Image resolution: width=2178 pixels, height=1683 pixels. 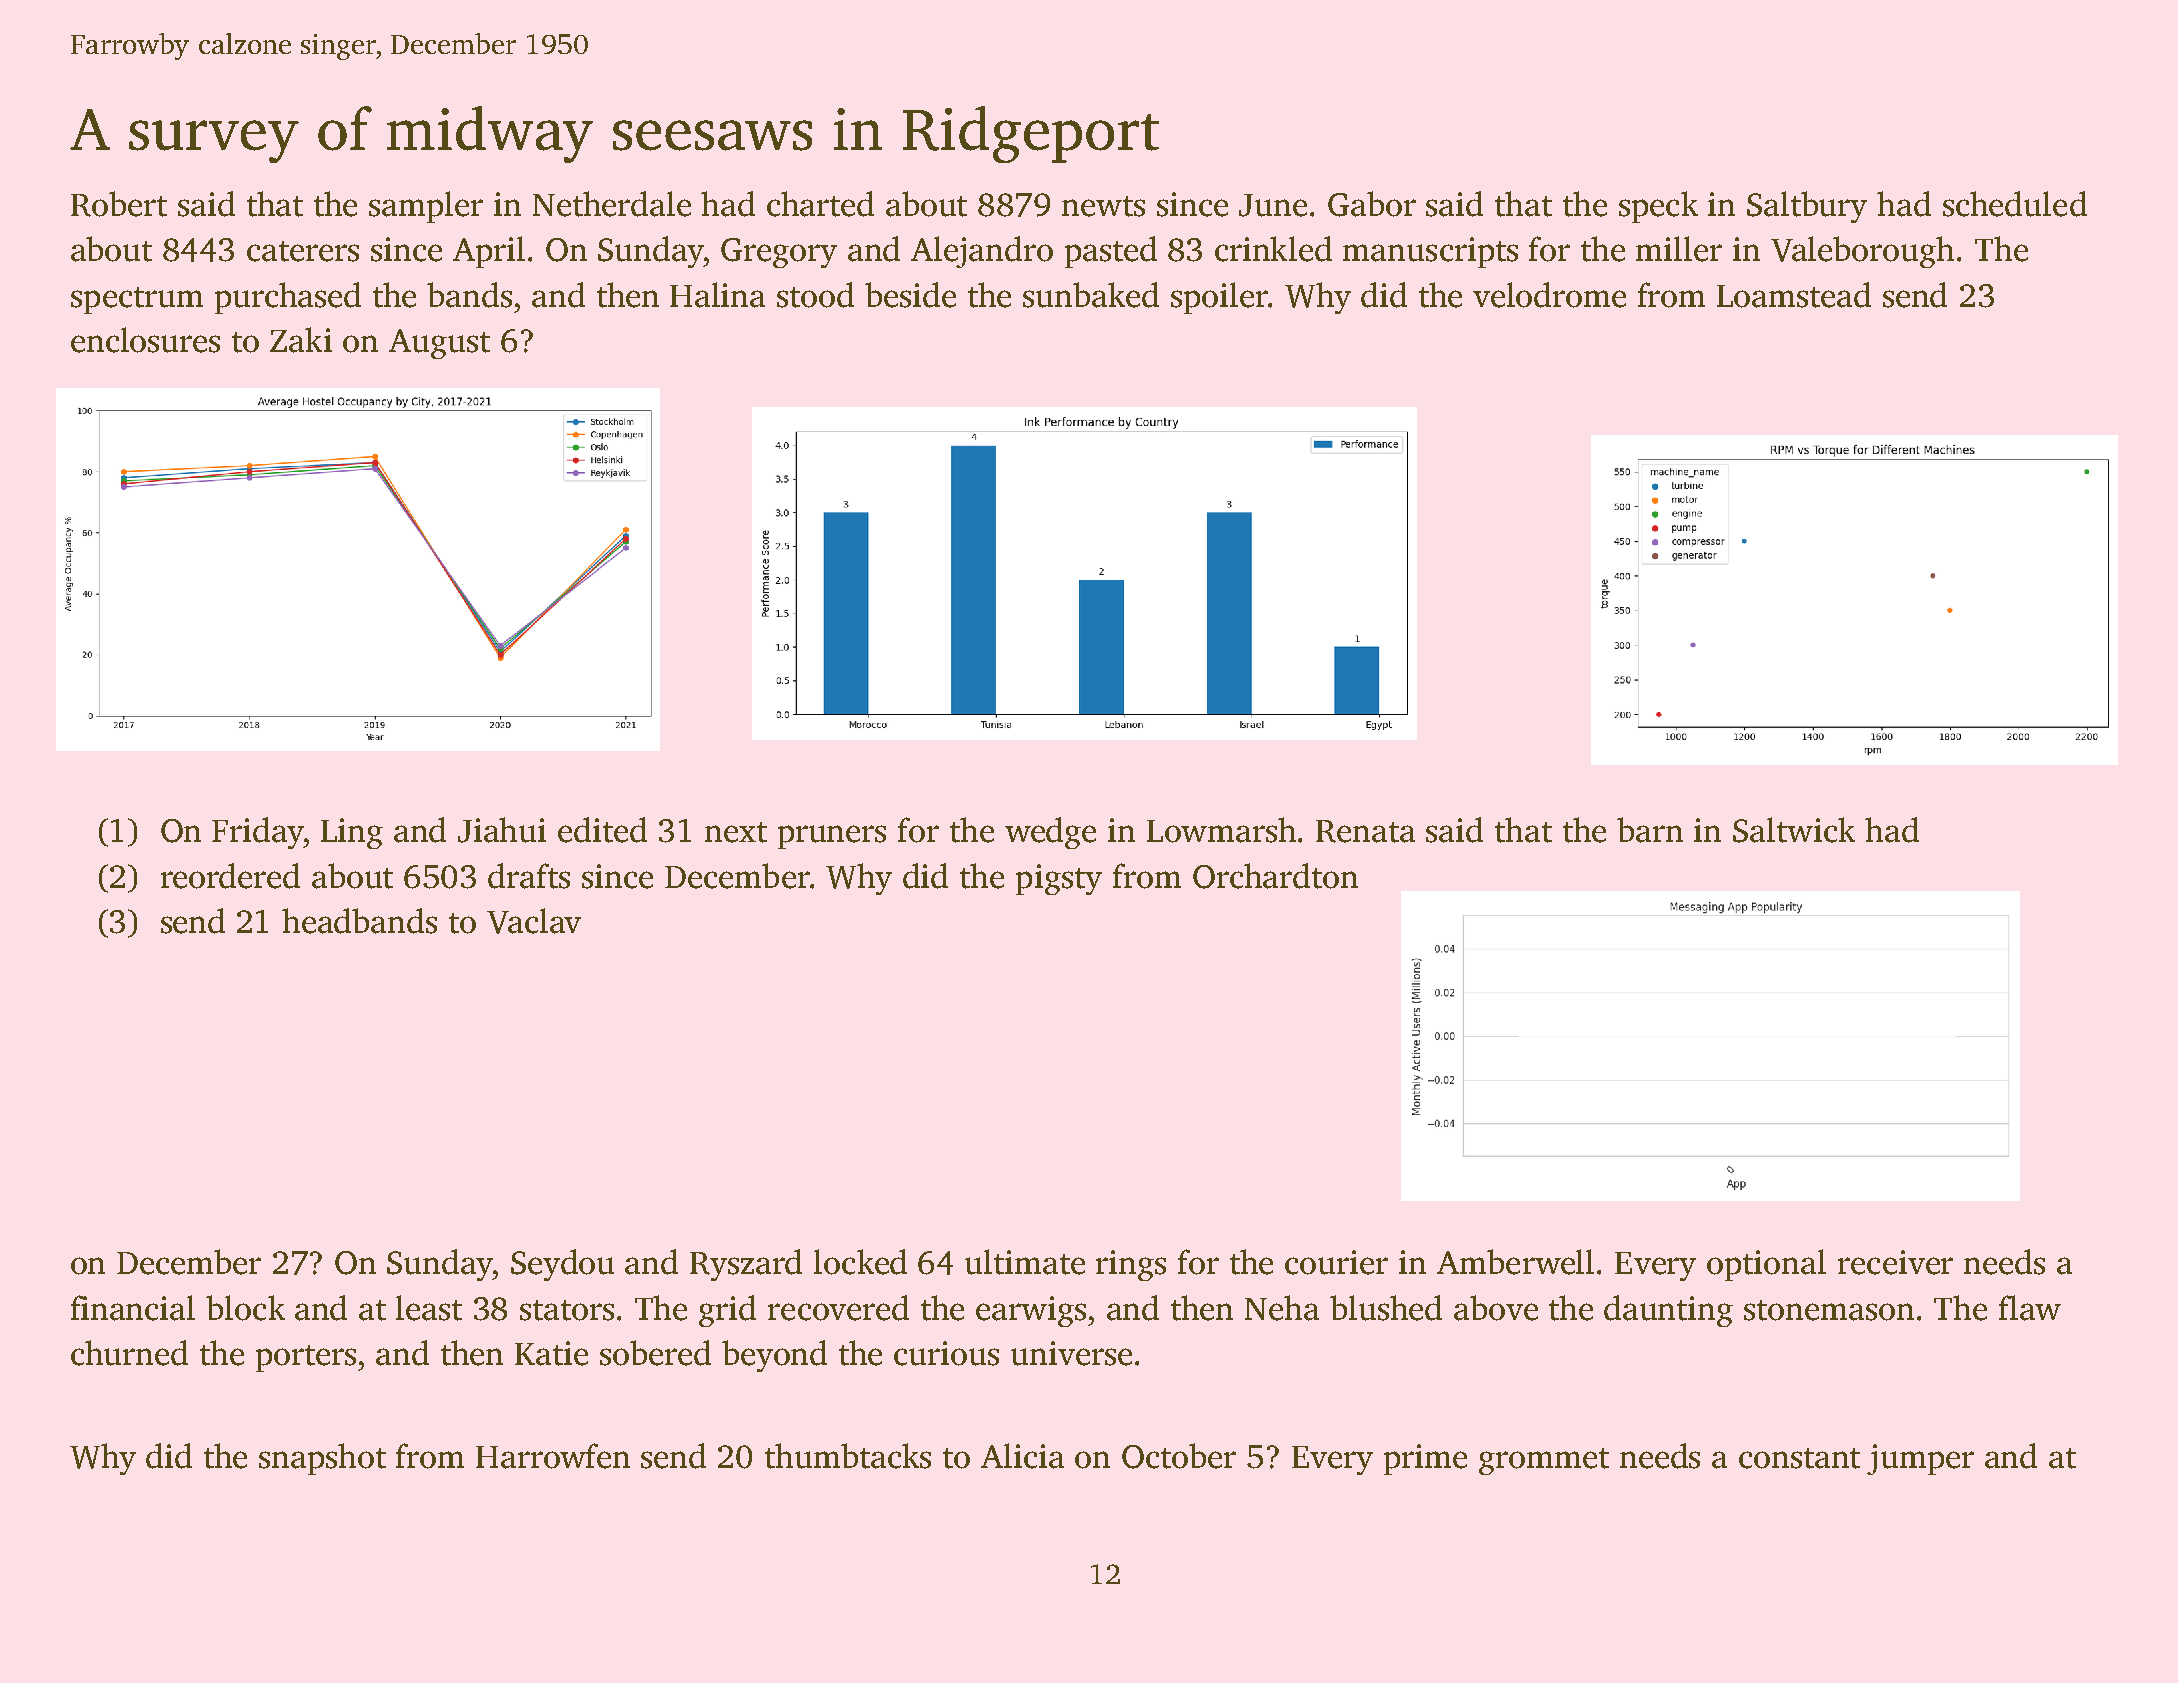 I want to click on Robert, so click(x=119, y=204).
